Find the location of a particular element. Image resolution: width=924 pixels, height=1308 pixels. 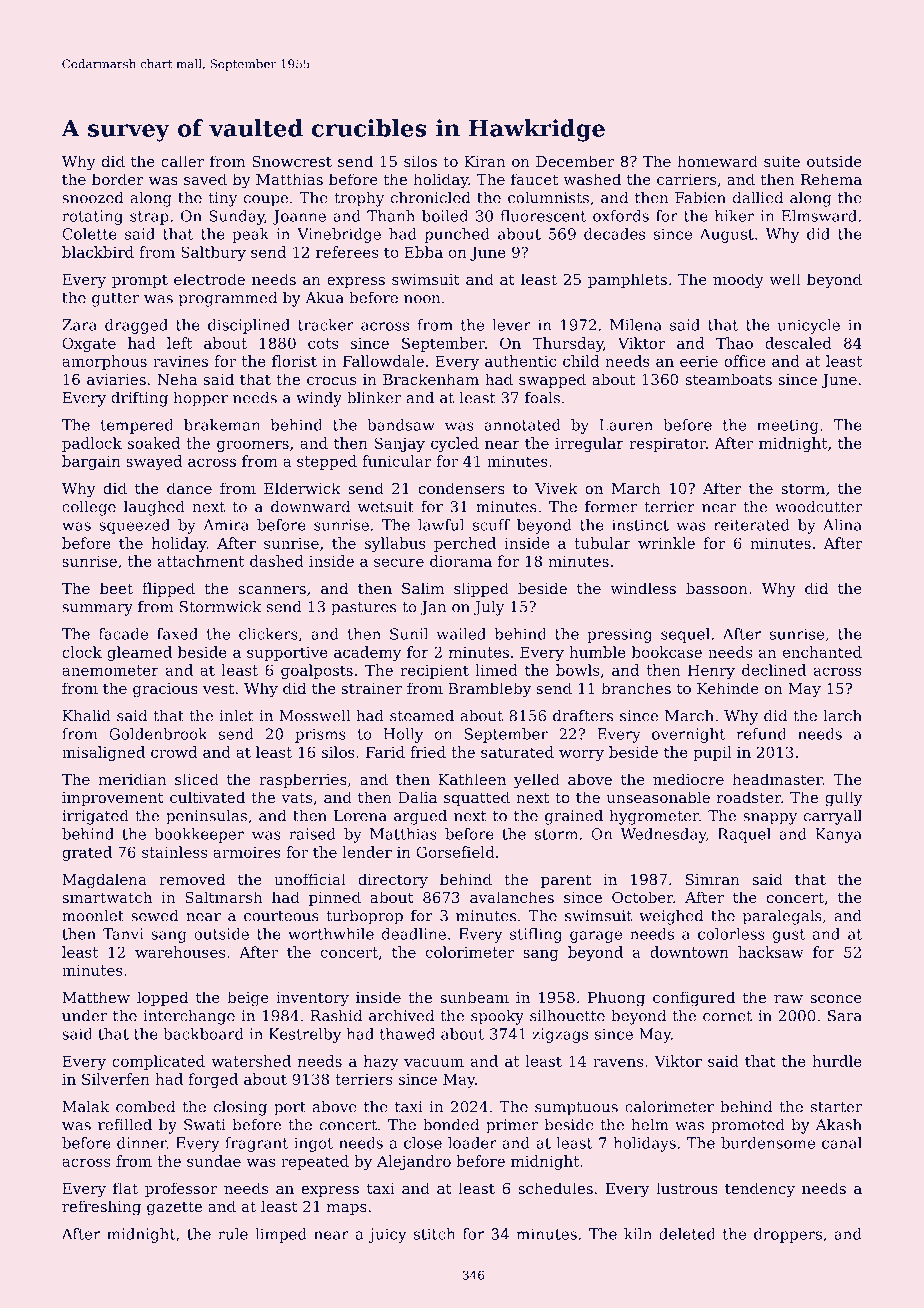

Silverfen is located at coordinates (116, 1079).
